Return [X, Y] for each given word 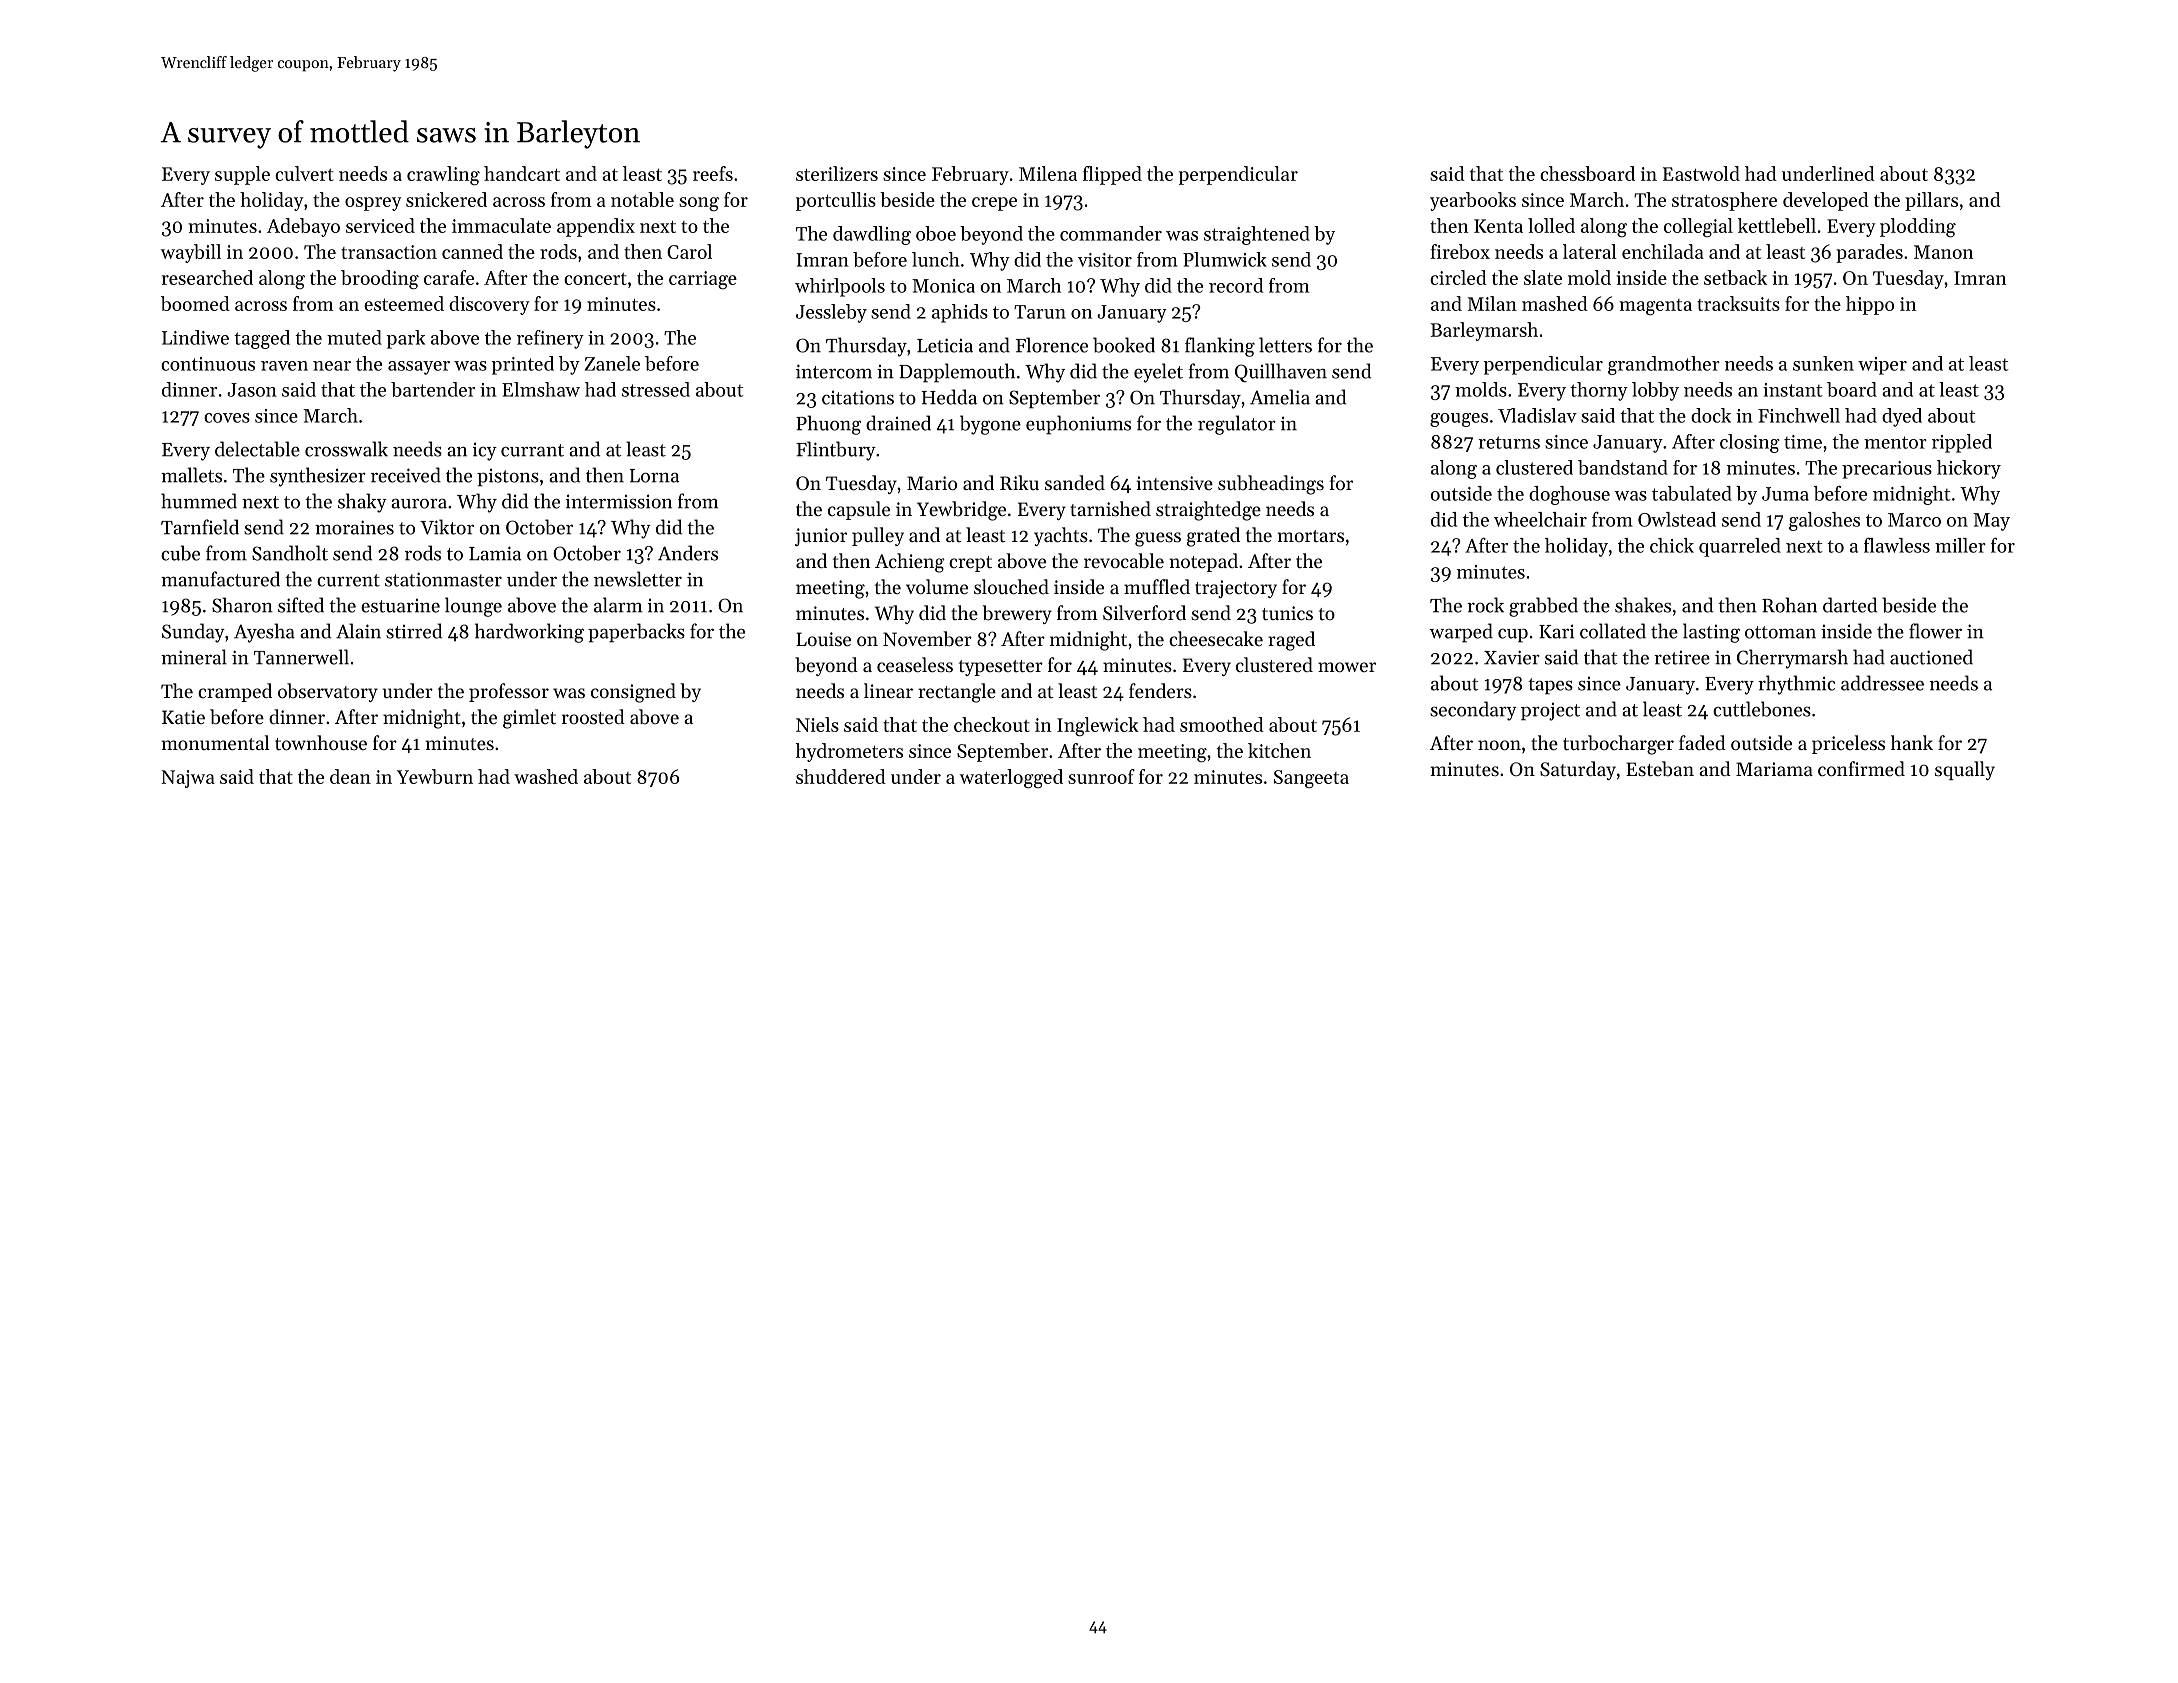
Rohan [1789, 605]
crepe [994, 204]
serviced [380, 225]
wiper [1882, 366]
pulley [878, 536]
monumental [215, 742]
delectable [257, 449]
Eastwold [1701, 173]
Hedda [949, 397]
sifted [301, 605]
